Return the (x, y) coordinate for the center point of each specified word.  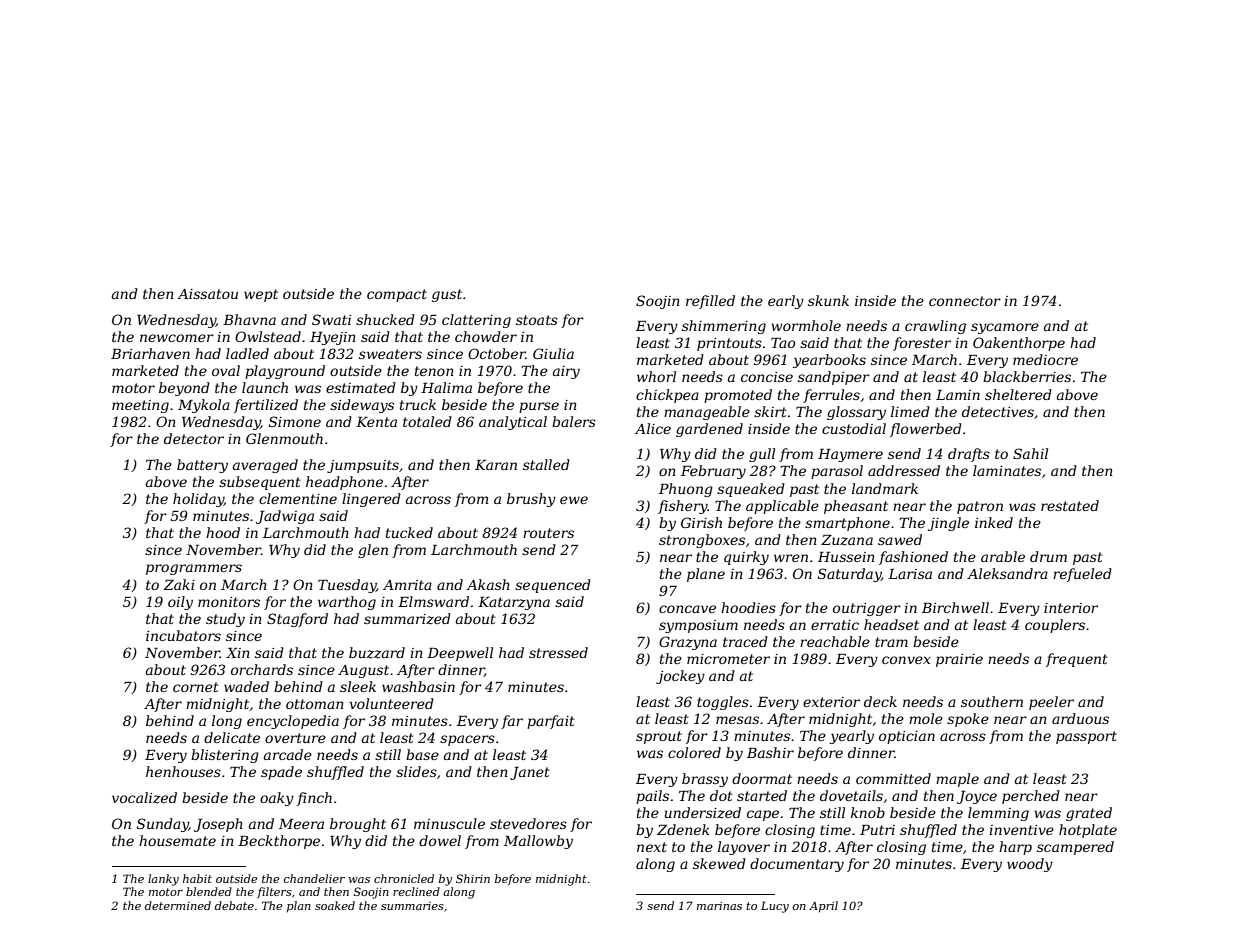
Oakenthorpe (1019, 344)
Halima (446, 387)
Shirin (473, 878)
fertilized (266, 406)
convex (906, 660)
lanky (163, 880)
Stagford (297, 620)
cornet (196, 687)
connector (965, 301)
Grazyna (688, 643)
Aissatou (207, 294)
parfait (551, 722)
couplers (1055, 626)
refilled (710, 302)
